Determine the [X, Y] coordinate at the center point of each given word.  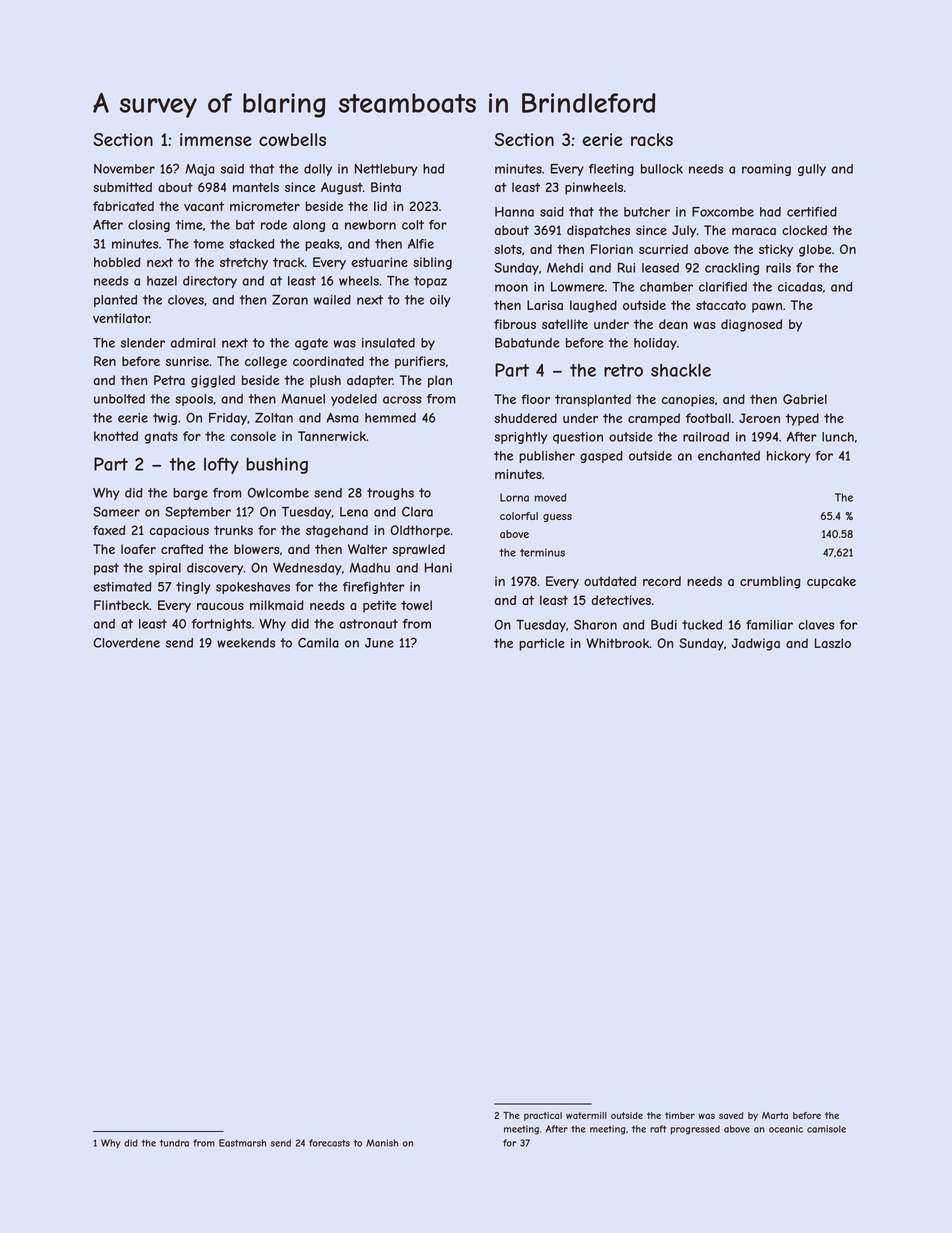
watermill [586, 1115]
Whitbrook [618, 643]
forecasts [329, 1143]
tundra [174, 1143]
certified [812, 212]
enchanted [729, 456]
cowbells [292, 139]
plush [325, 381]
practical [543, 1116]
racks [652, 140]
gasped [601, 457]
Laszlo [833, 643]
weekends [246, 643]
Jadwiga [756, 644]
